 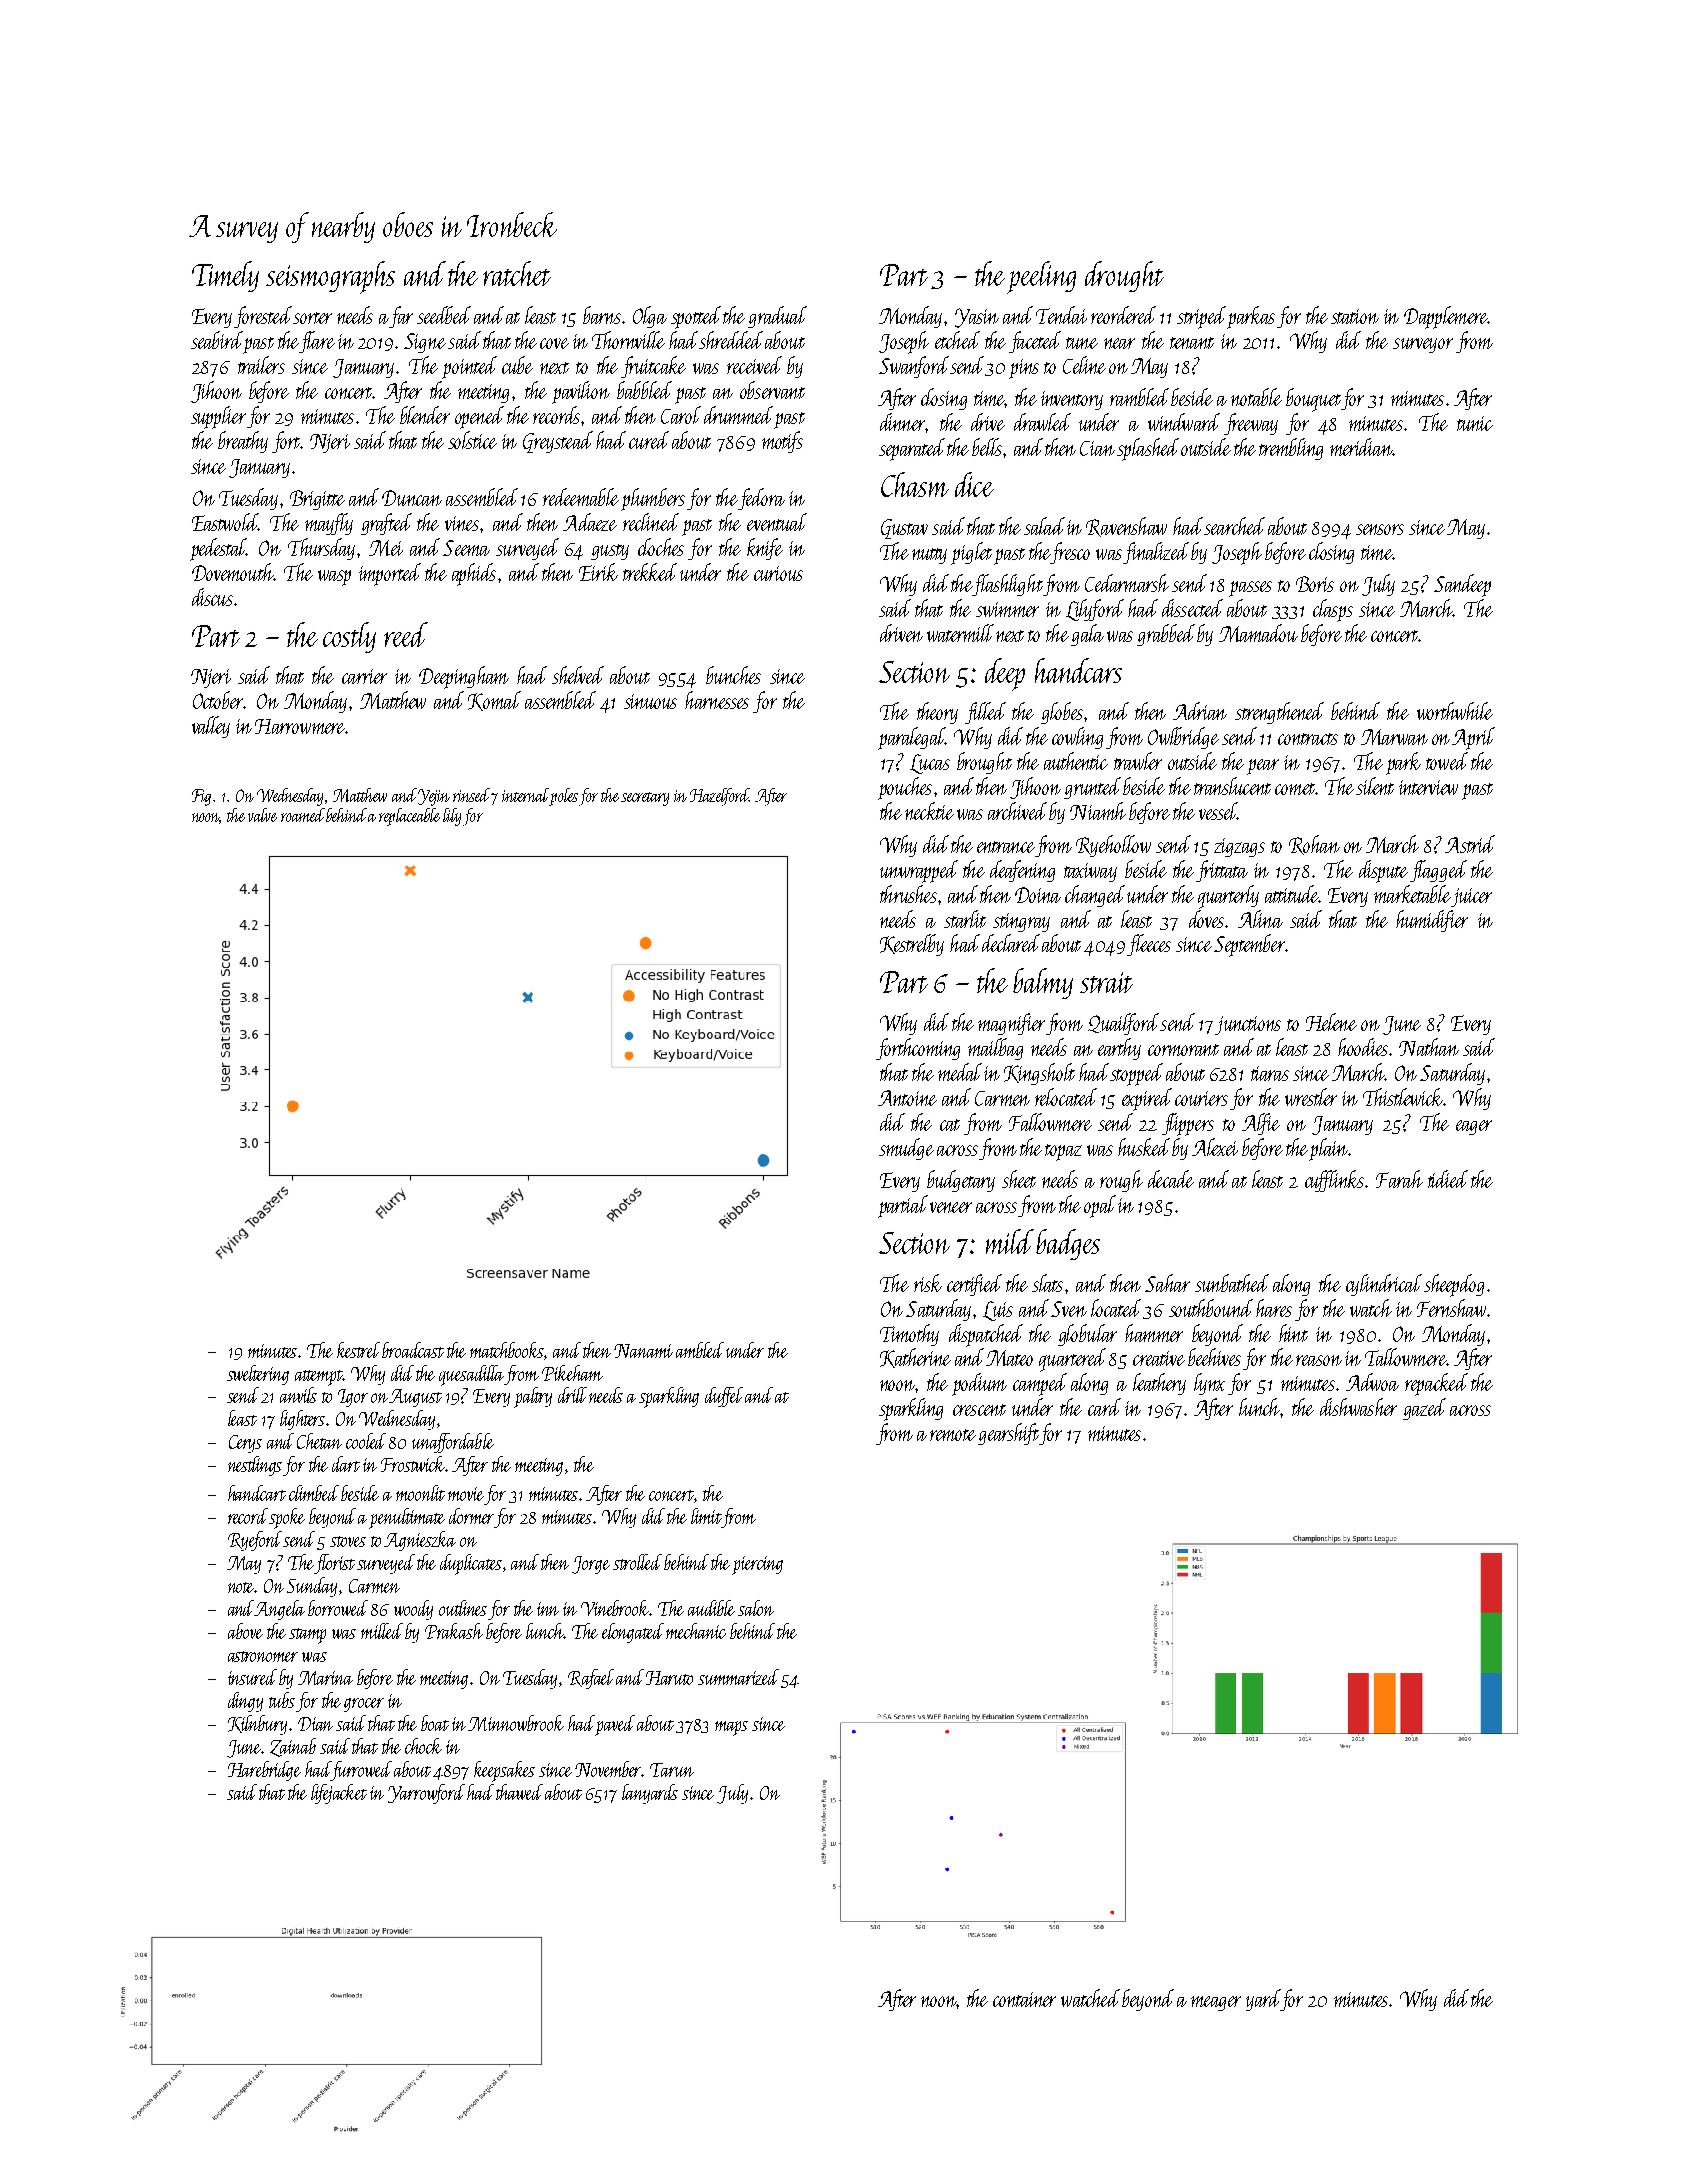 I want to click on station, so click(x=1355, y=316).
